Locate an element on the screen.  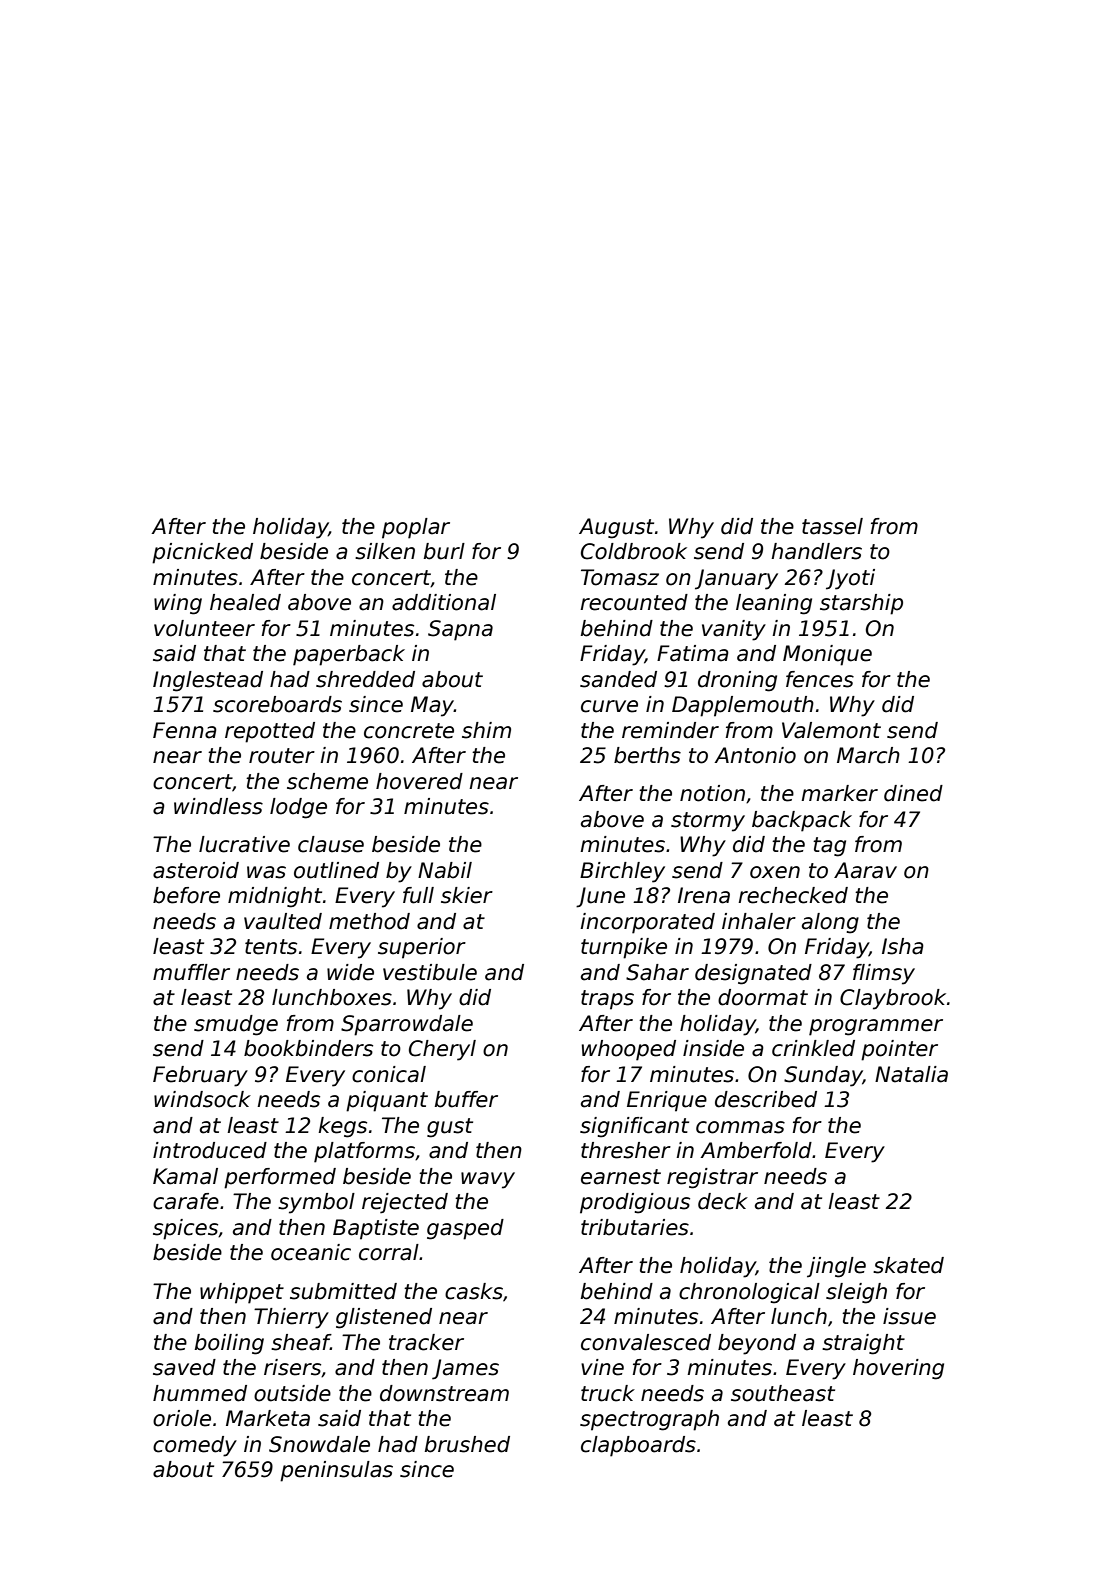
hummed is located at coordinates (200, 1393).
